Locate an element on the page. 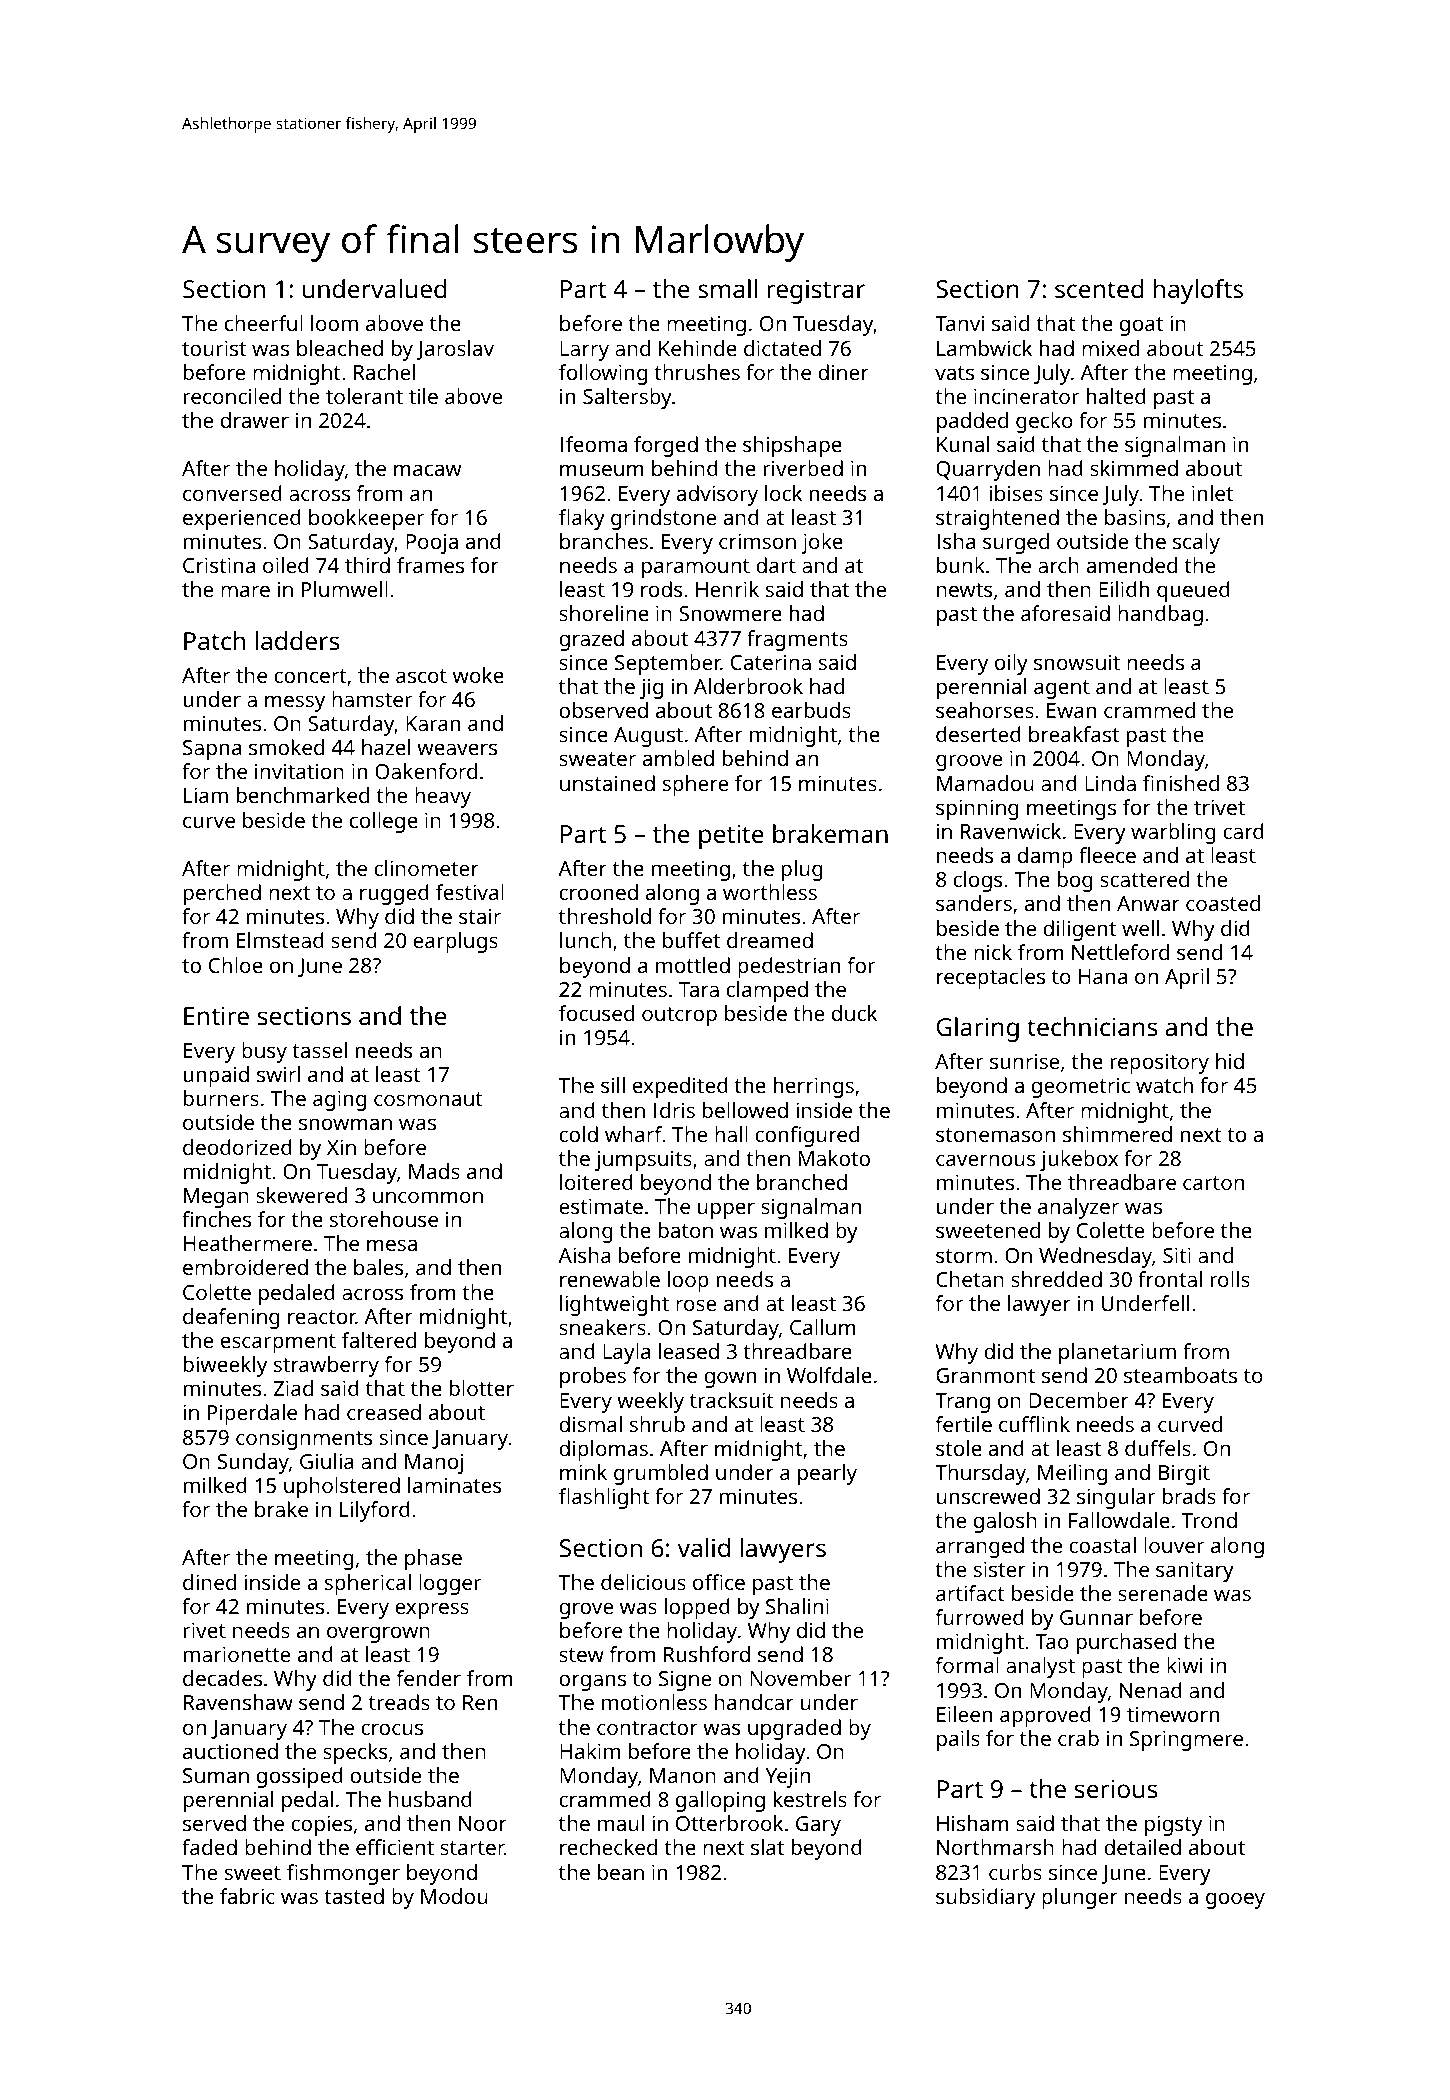 The image size is (1450, 2100). inlet is located at coordinates (1212, 493).
